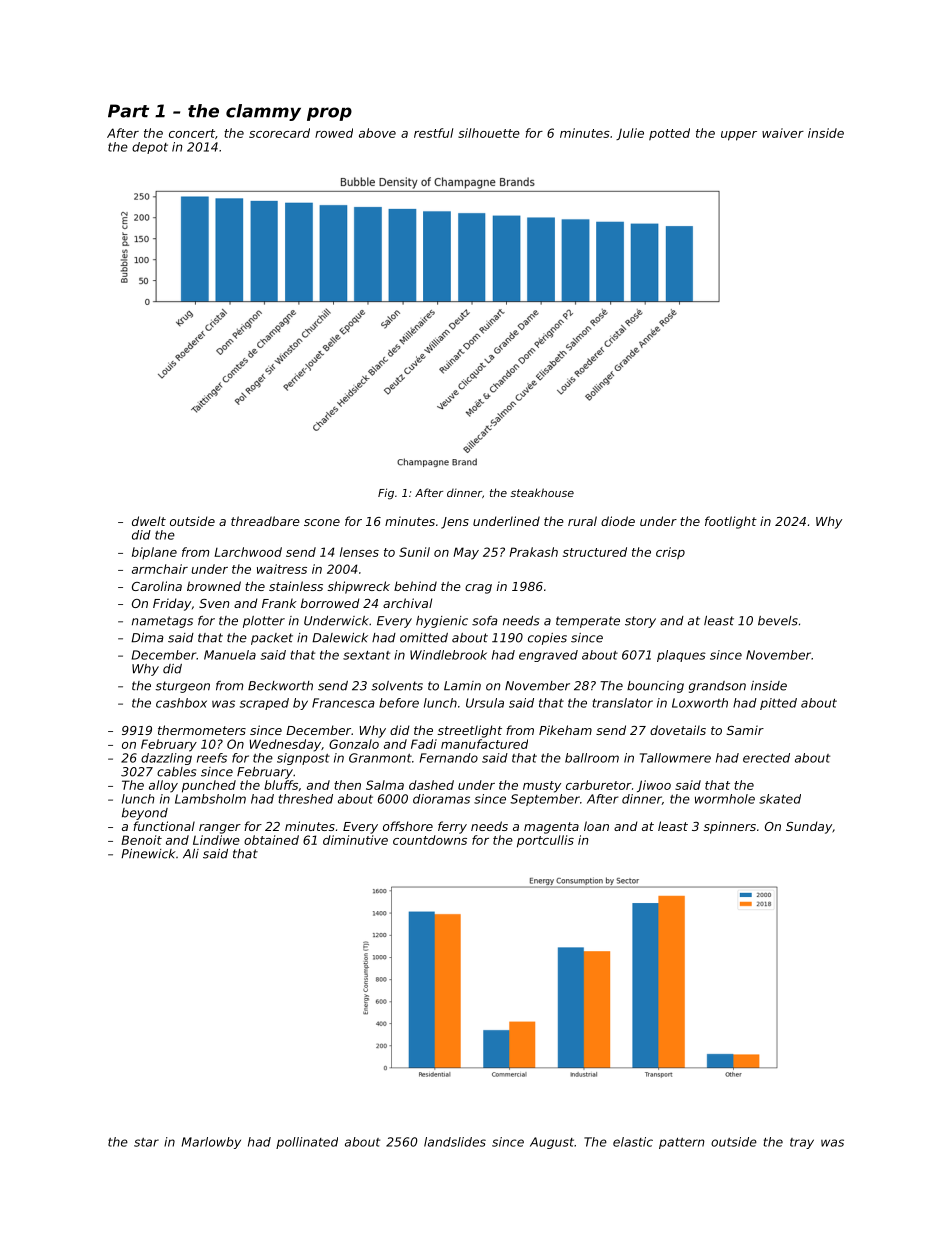 The width and height of the image is (952, 1233). Describe the element at coordinates (307, 1143) in the image. I see `pollinated` at that location.
